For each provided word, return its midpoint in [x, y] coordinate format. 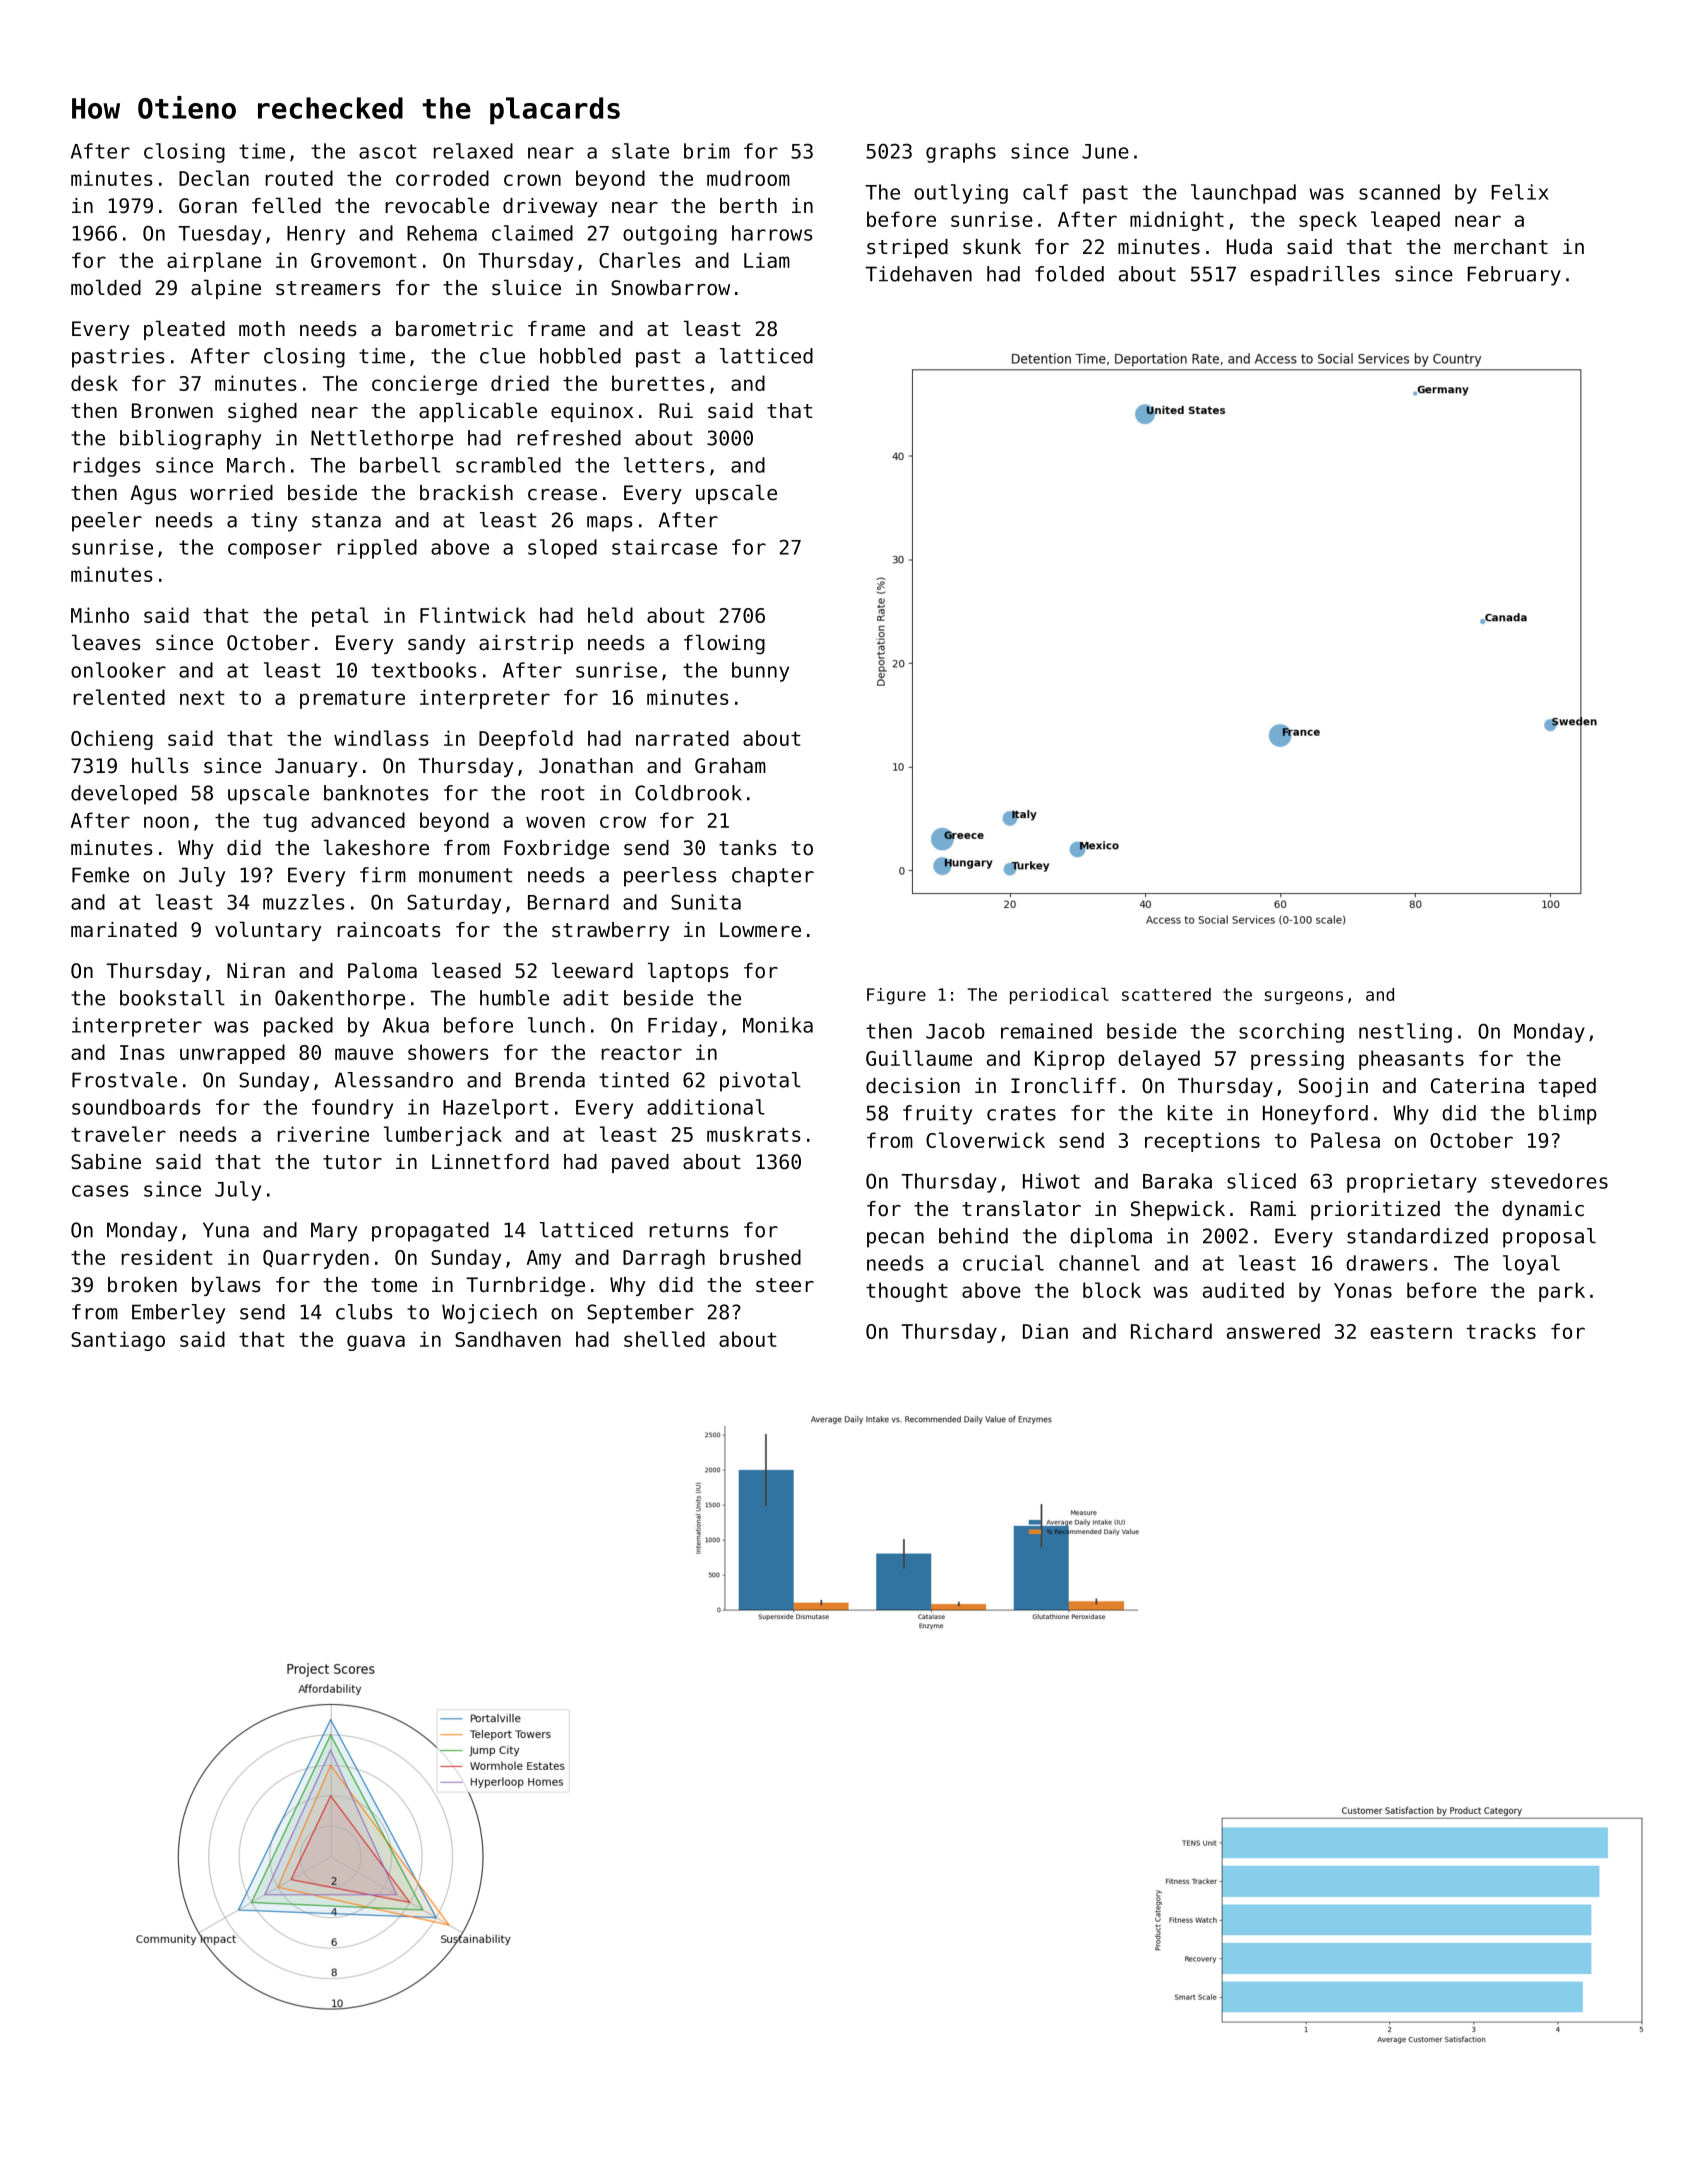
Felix [1520, 192]
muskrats [754, 1134]
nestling [1405, 1033]
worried [231, 493]
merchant [1501, 247]
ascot [388, 151]
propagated [430, 1232]
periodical [1059, 996]
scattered [1166, 994]
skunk [992, 247]
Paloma [382, 970]
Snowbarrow [670, 288]
